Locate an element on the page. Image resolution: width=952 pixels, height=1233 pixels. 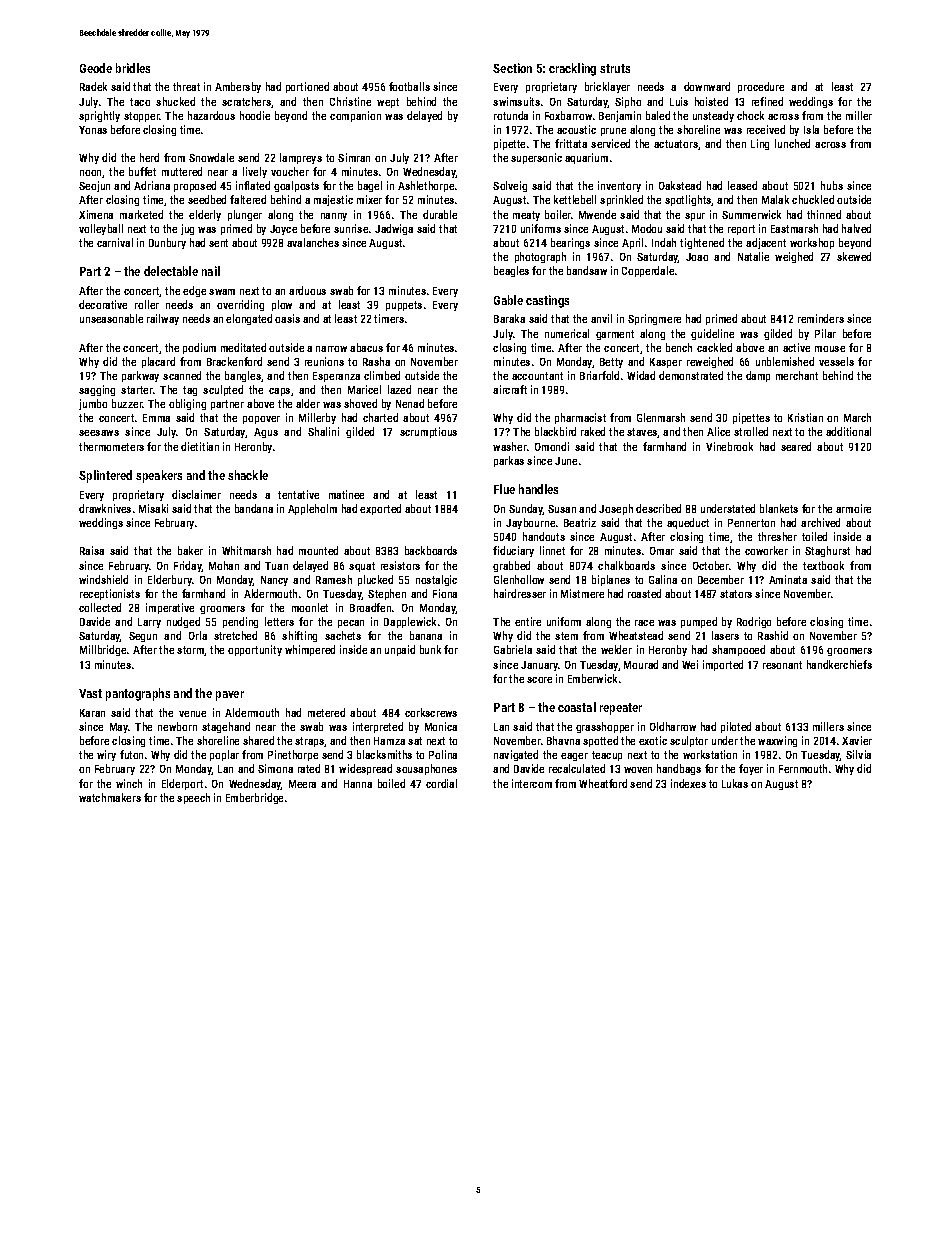
speech is located at coordinates (193, 798).
